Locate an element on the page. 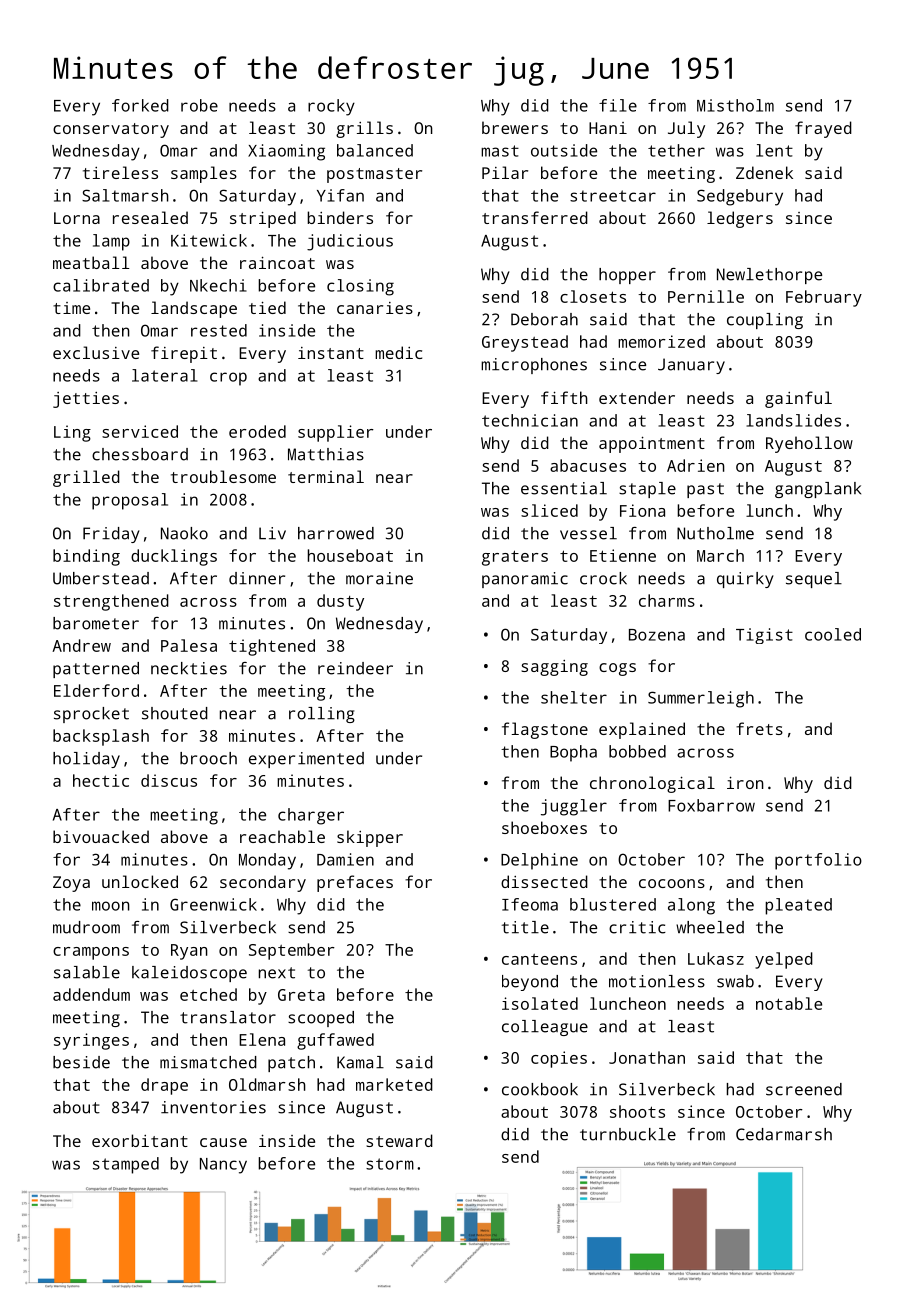  rested is located at coordinates (219, 330).
